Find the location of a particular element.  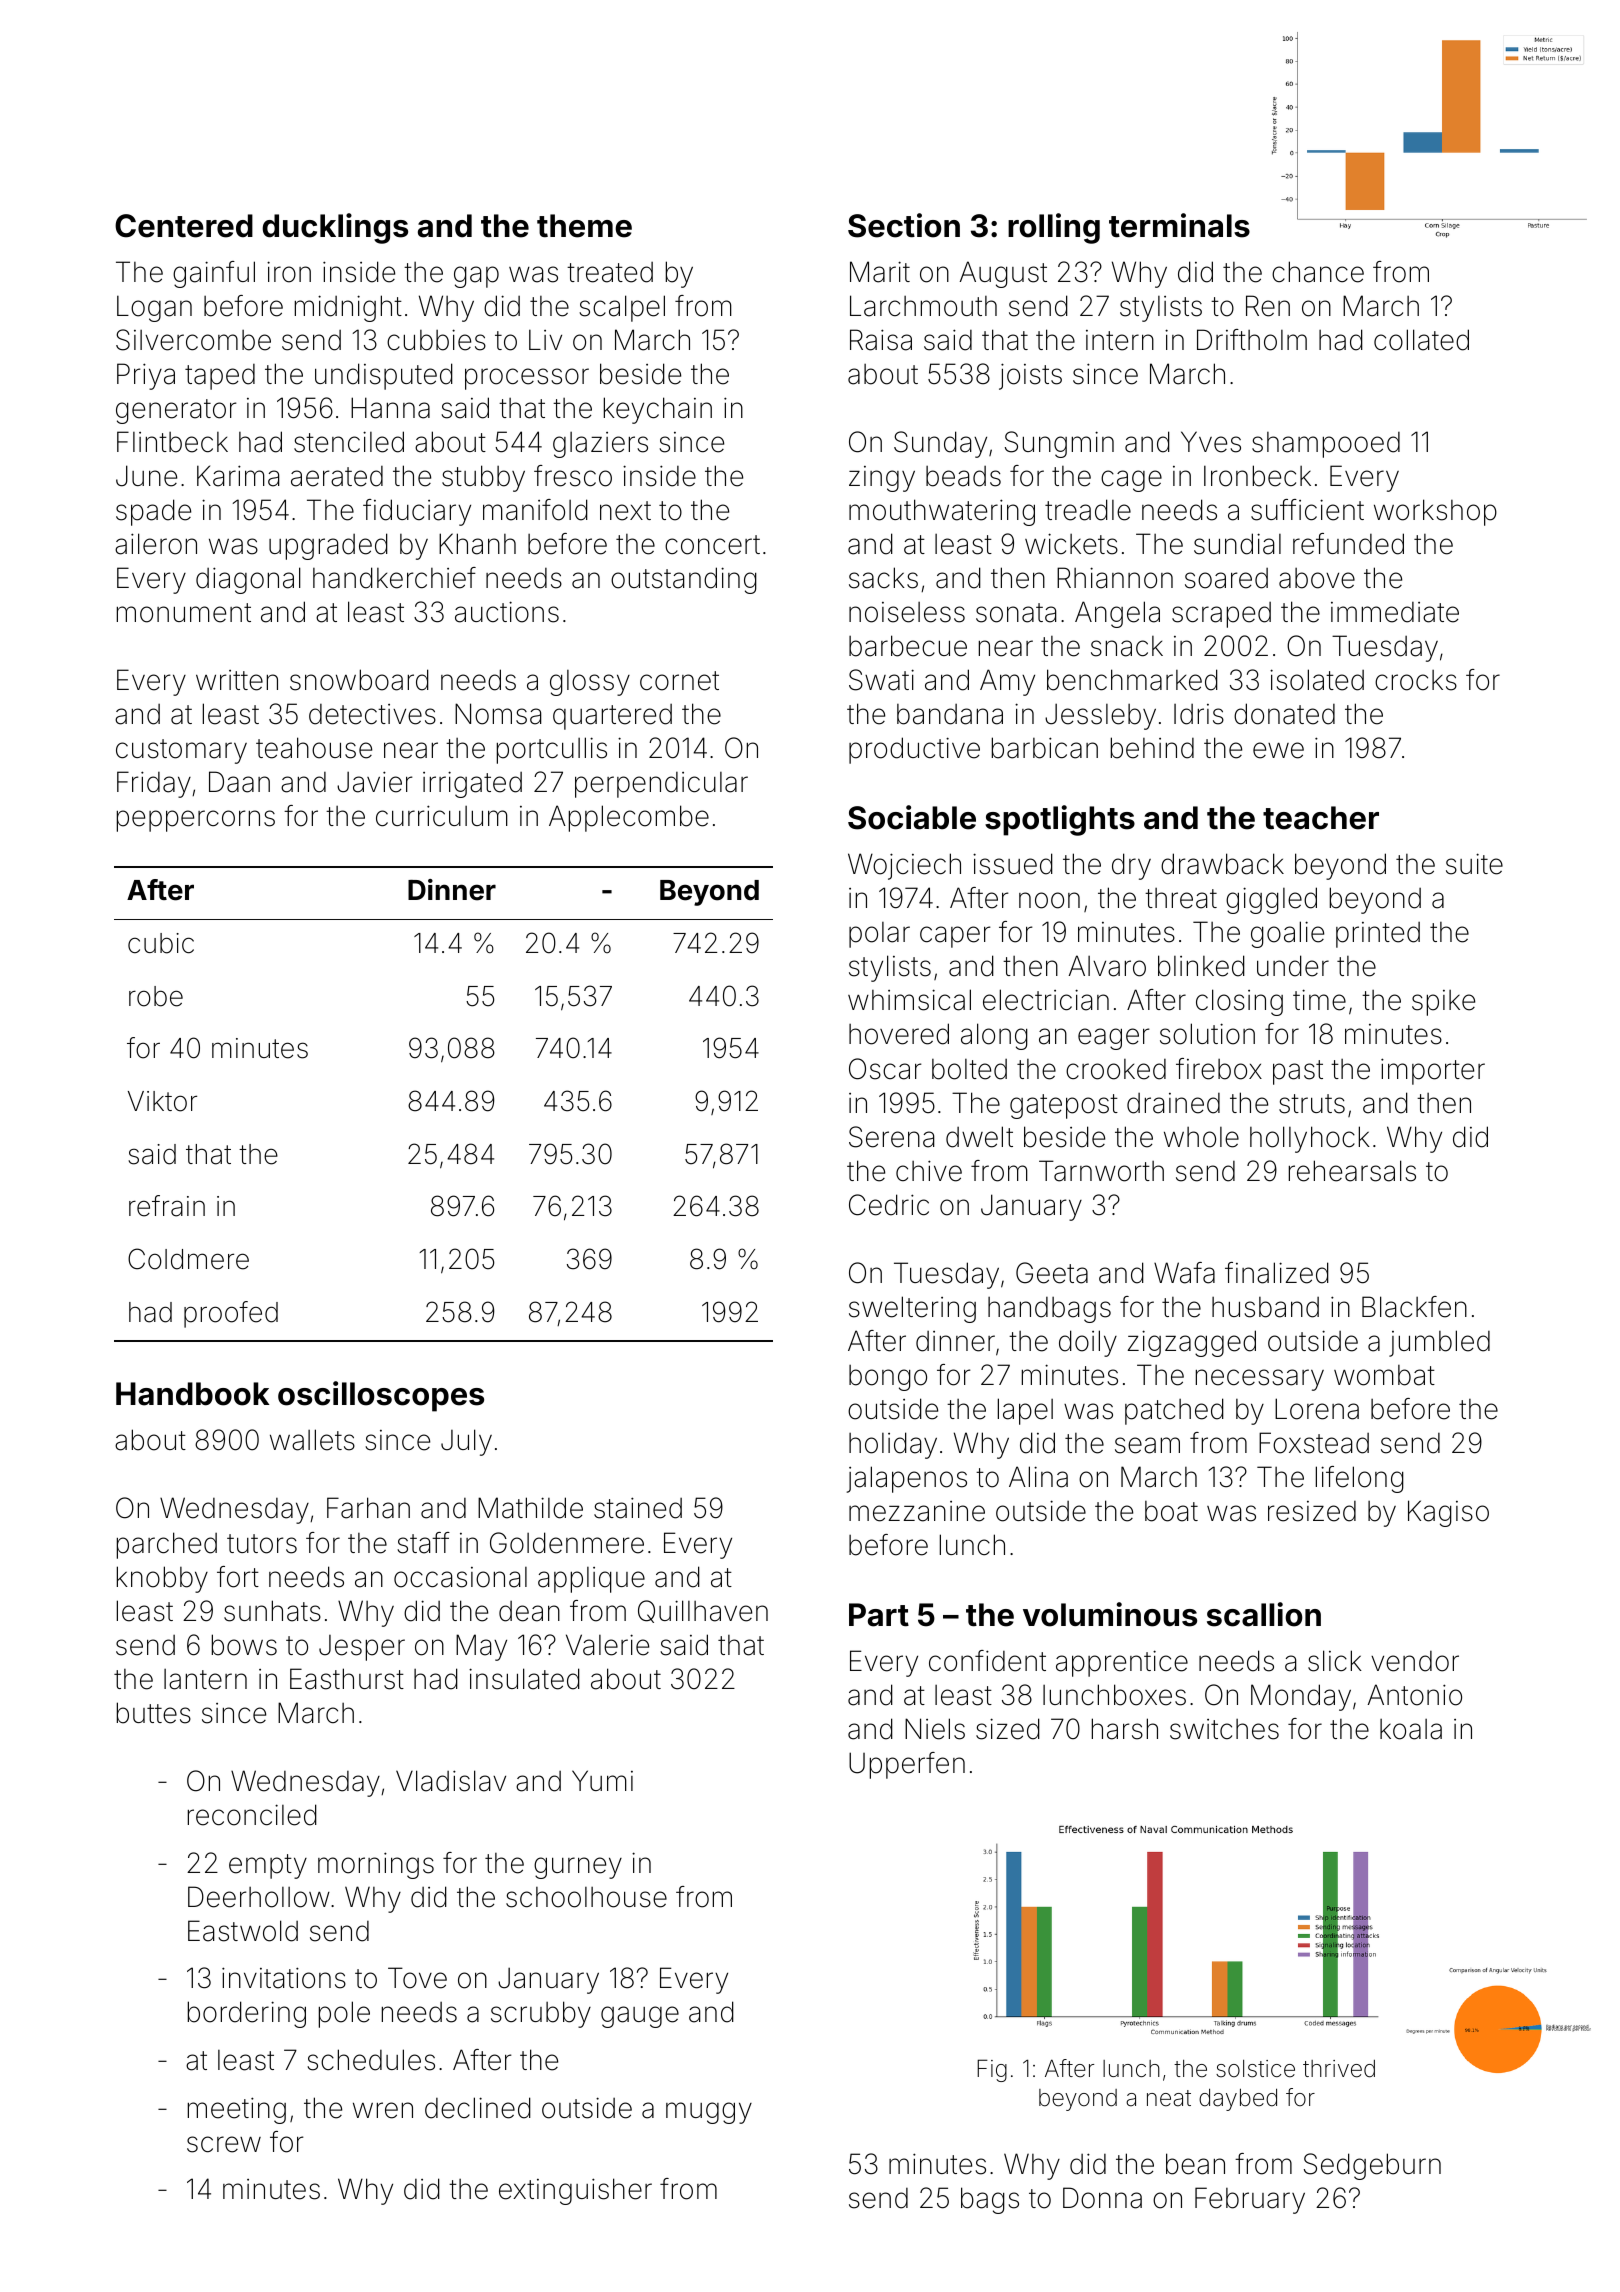

oscilloscopes is located at coordinates (381, 1396).
